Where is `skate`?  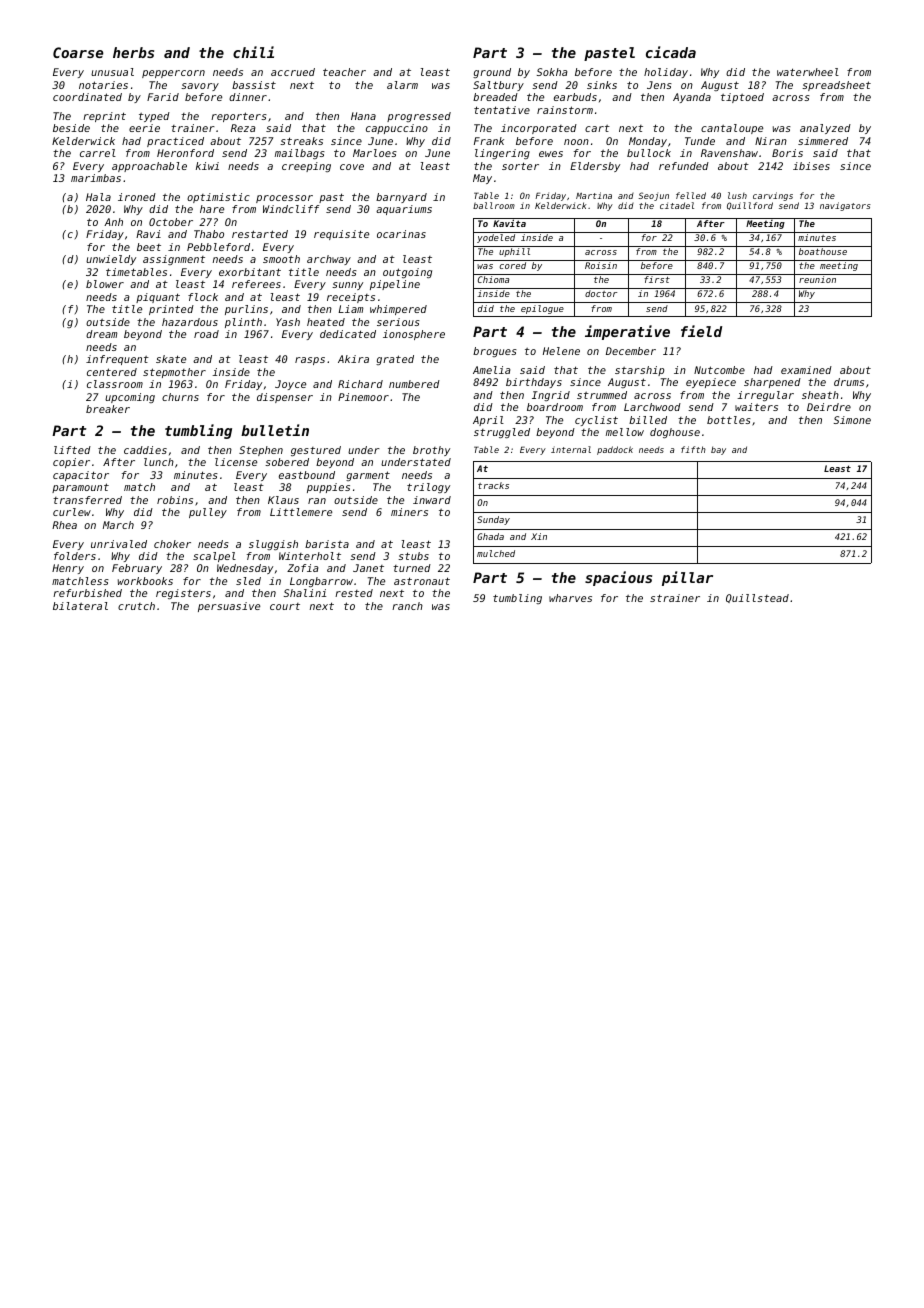 skate is located at coordinates (171, 359).
